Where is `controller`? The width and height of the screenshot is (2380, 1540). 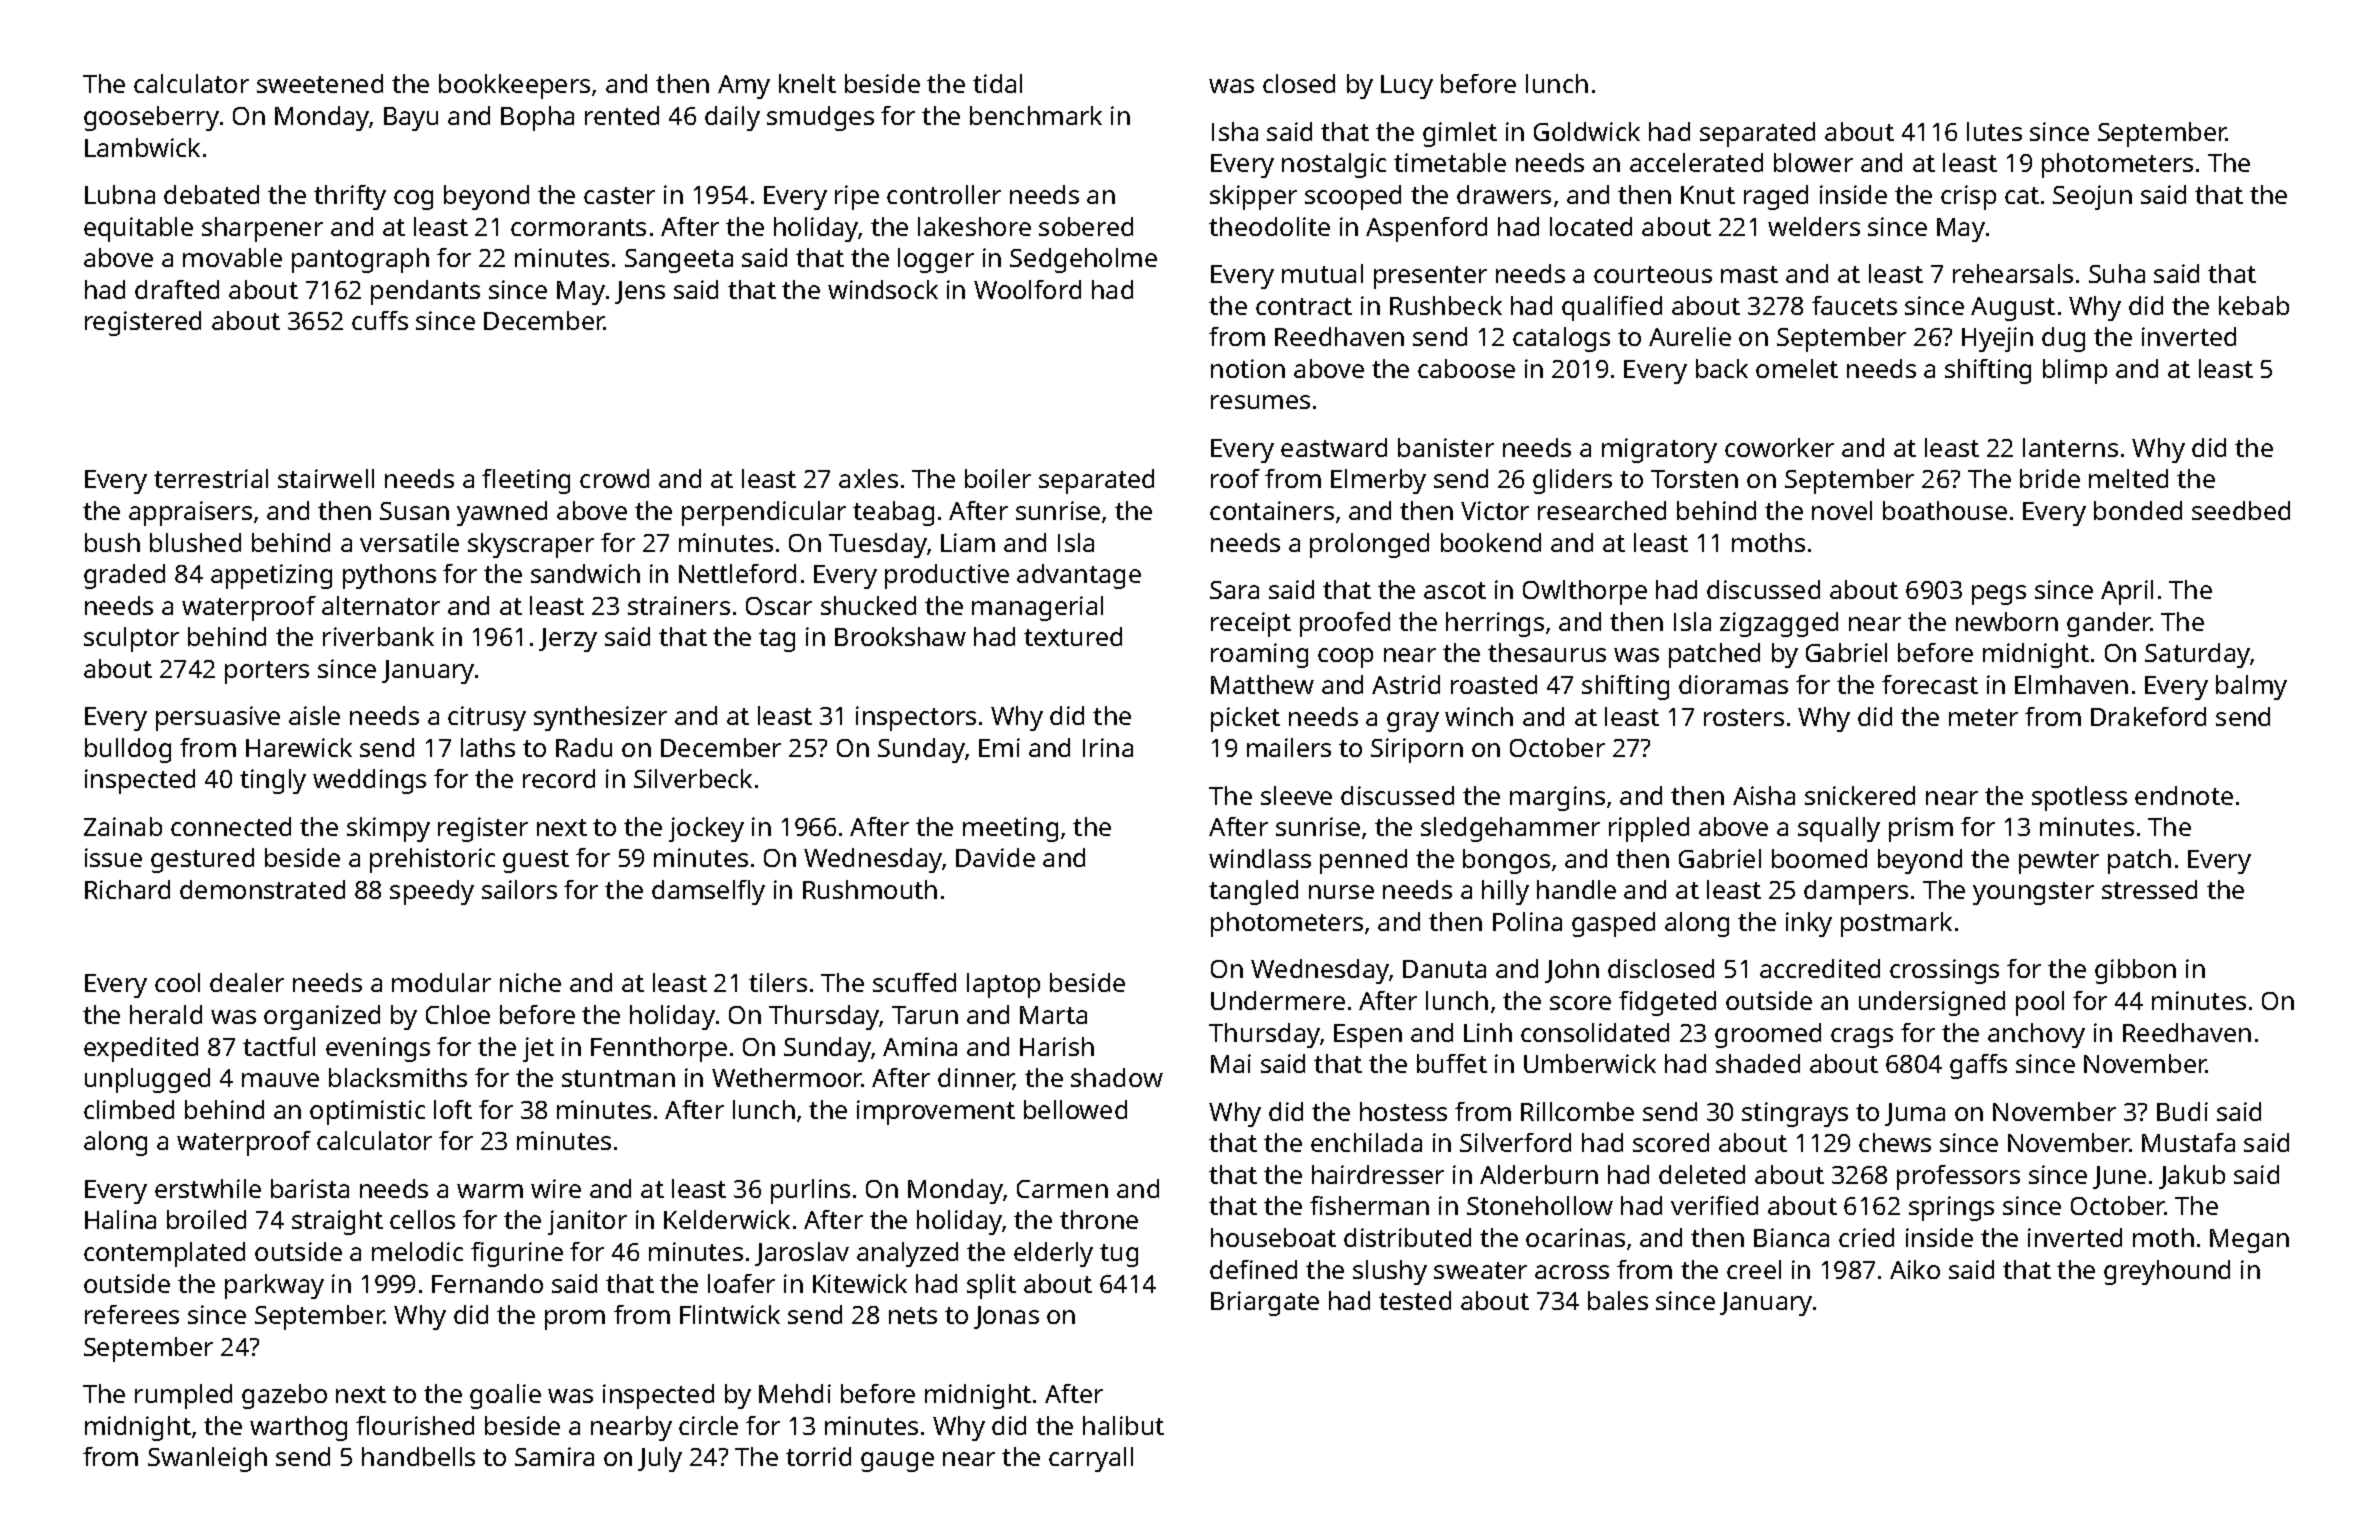
controller is located at coordinates (944, 194).
